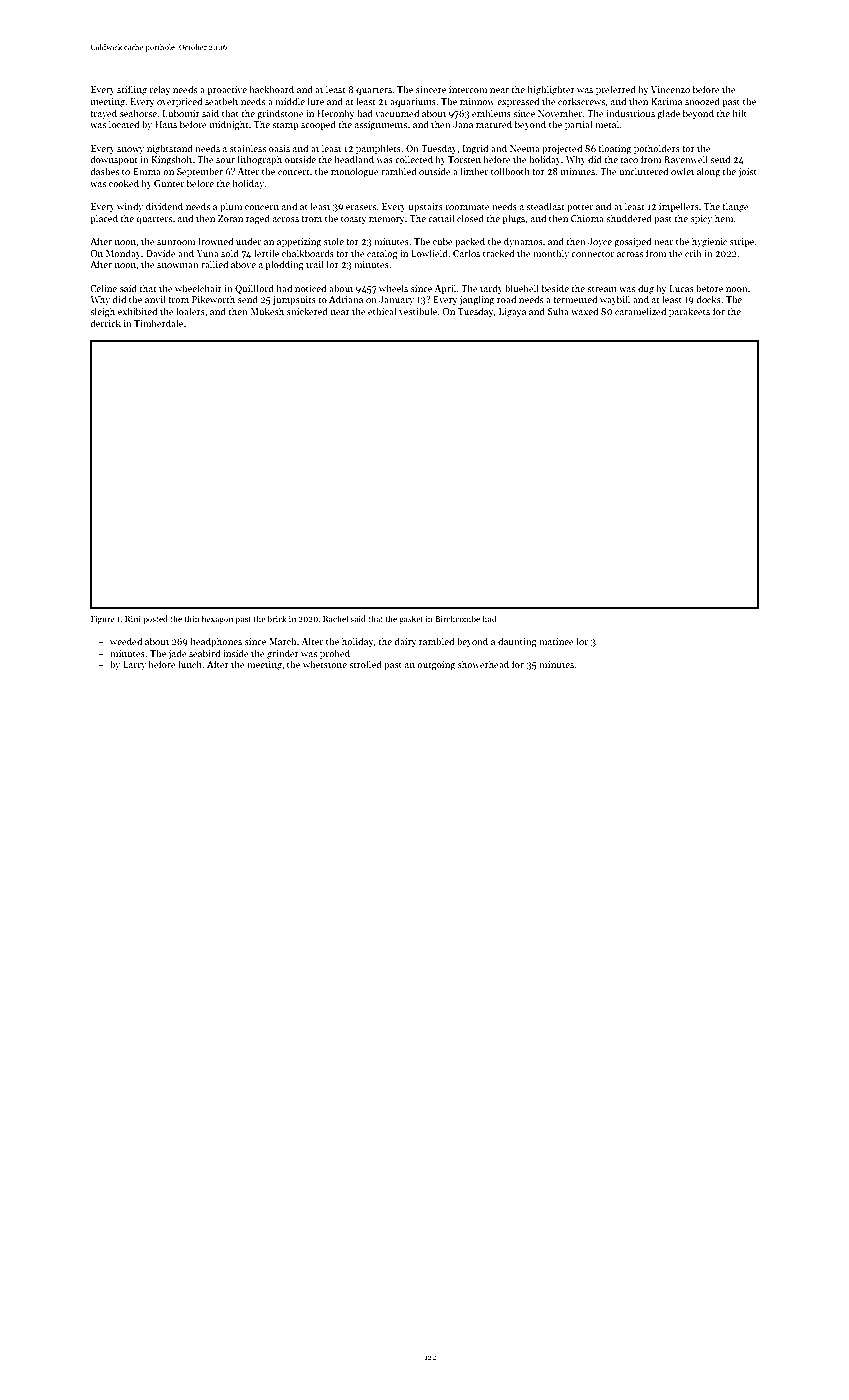 Image resolution: width=849 pixels, height=1400 pixels. What do you see at coordinates (457, 618) in the page?
I see `Birchcombe` at bounding box center [457, 618].
